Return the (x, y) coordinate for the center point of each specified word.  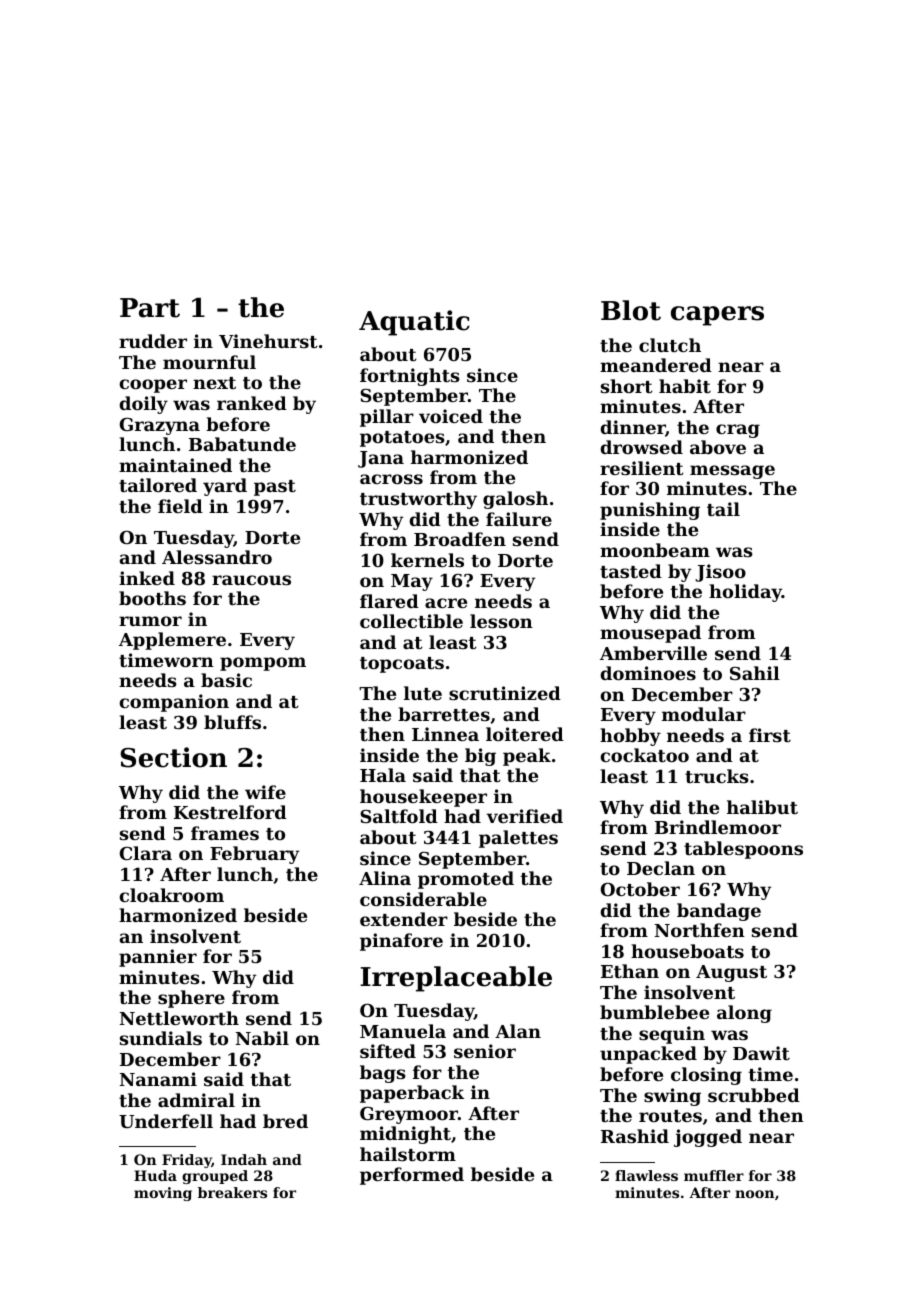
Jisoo (720, 573)
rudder (153, 341)
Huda (155, 1175)
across (391, 479)
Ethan (630, 971)
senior (485, 1051)
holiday (745, 593)
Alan (518, 1031)
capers (717, 316)
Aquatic (414, 323)
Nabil (262, 1038)
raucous (251, 580)
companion (174, 703)
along (744, 1014)
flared (389, 601)
